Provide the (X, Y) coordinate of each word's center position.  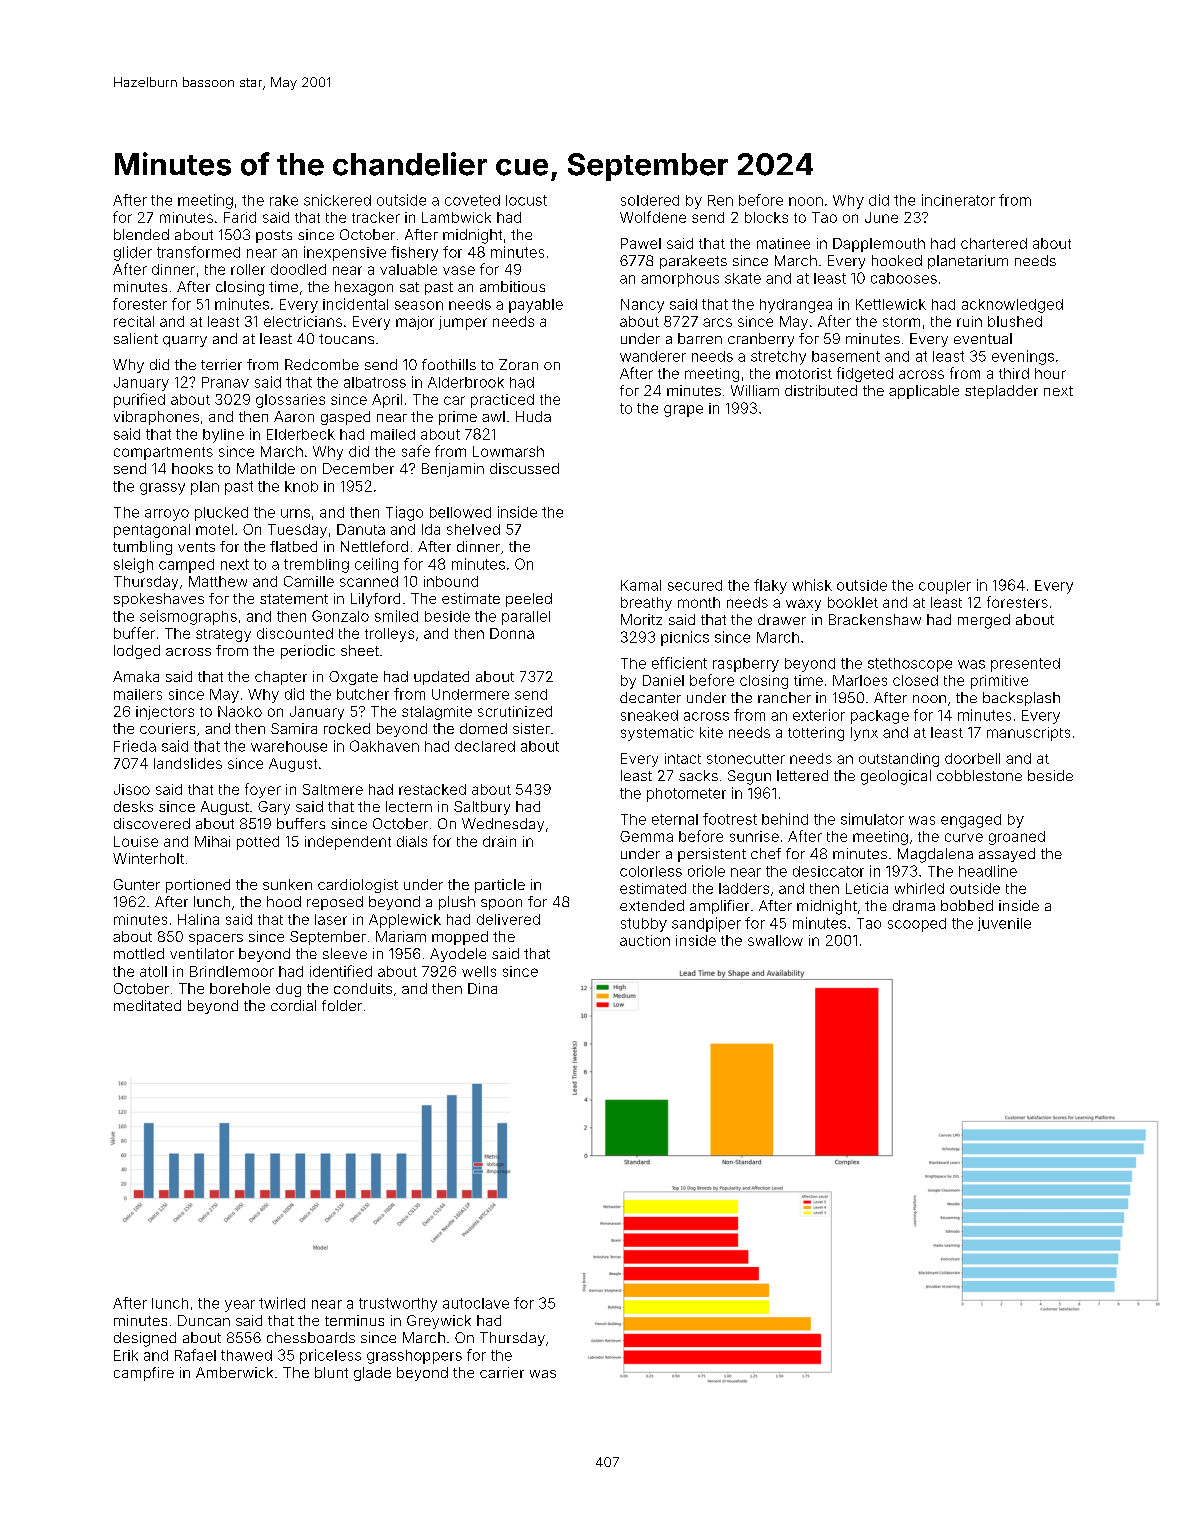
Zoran (518, 364)
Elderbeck (301, 434)
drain (499, 841)
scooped (917, 925)
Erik (126, 1355)
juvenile (1004, 924)
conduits (363, 988)
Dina (482, 988)
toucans (346, 339)
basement (846, 356)
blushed (1015, 321)
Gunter (137, 884)
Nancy (642, 306)
